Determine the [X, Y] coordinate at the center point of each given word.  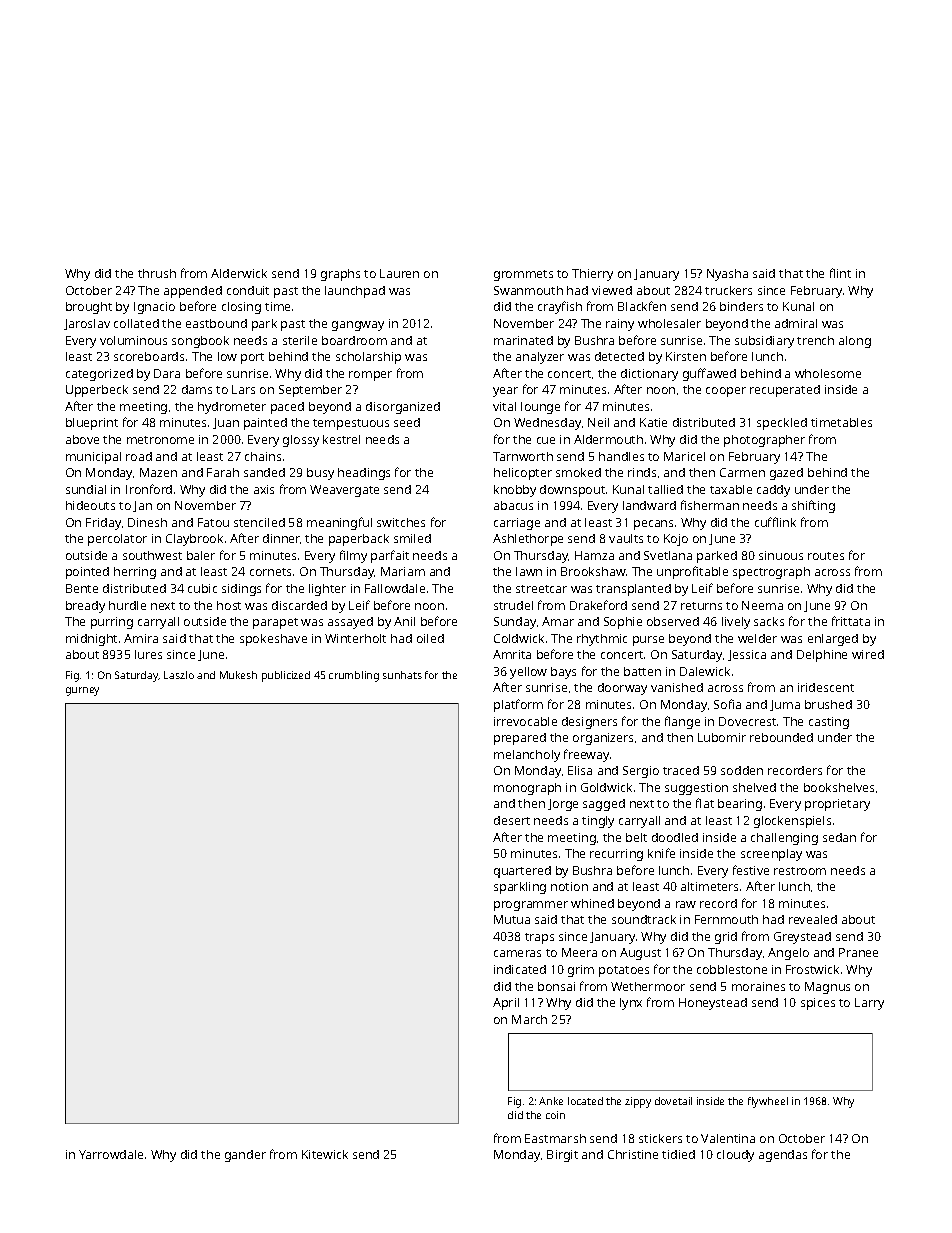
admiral [796, 323]
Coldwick [519, 638]
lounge [540, 408]
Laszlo [179, 675]
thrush [157, 273]
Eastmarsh [555, 1138]
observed [673, 621]
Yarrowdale [111, 1154]
